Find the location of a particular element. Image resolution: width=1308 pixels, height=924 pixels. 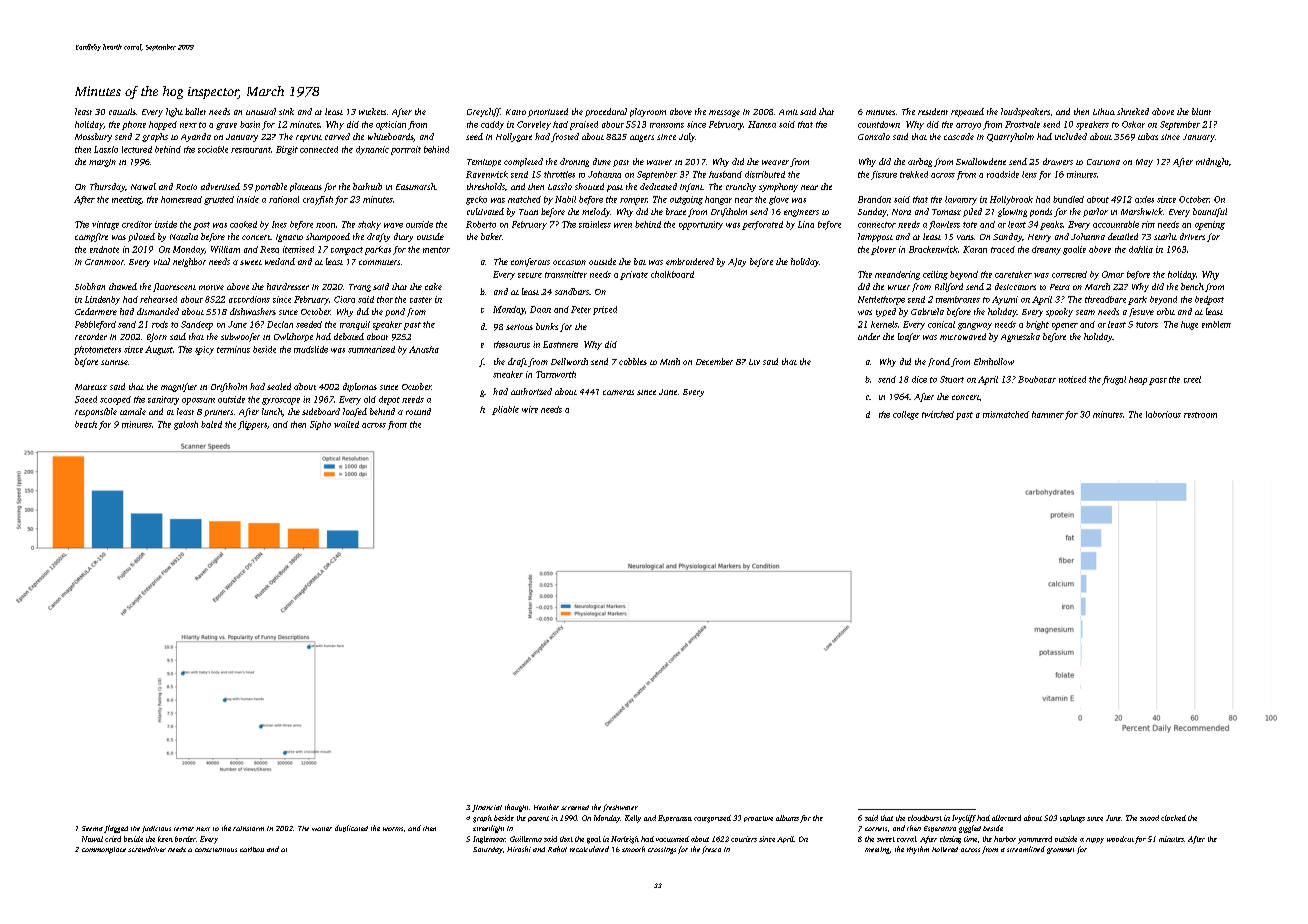

laborious is located at coordinates (1163, 414).
